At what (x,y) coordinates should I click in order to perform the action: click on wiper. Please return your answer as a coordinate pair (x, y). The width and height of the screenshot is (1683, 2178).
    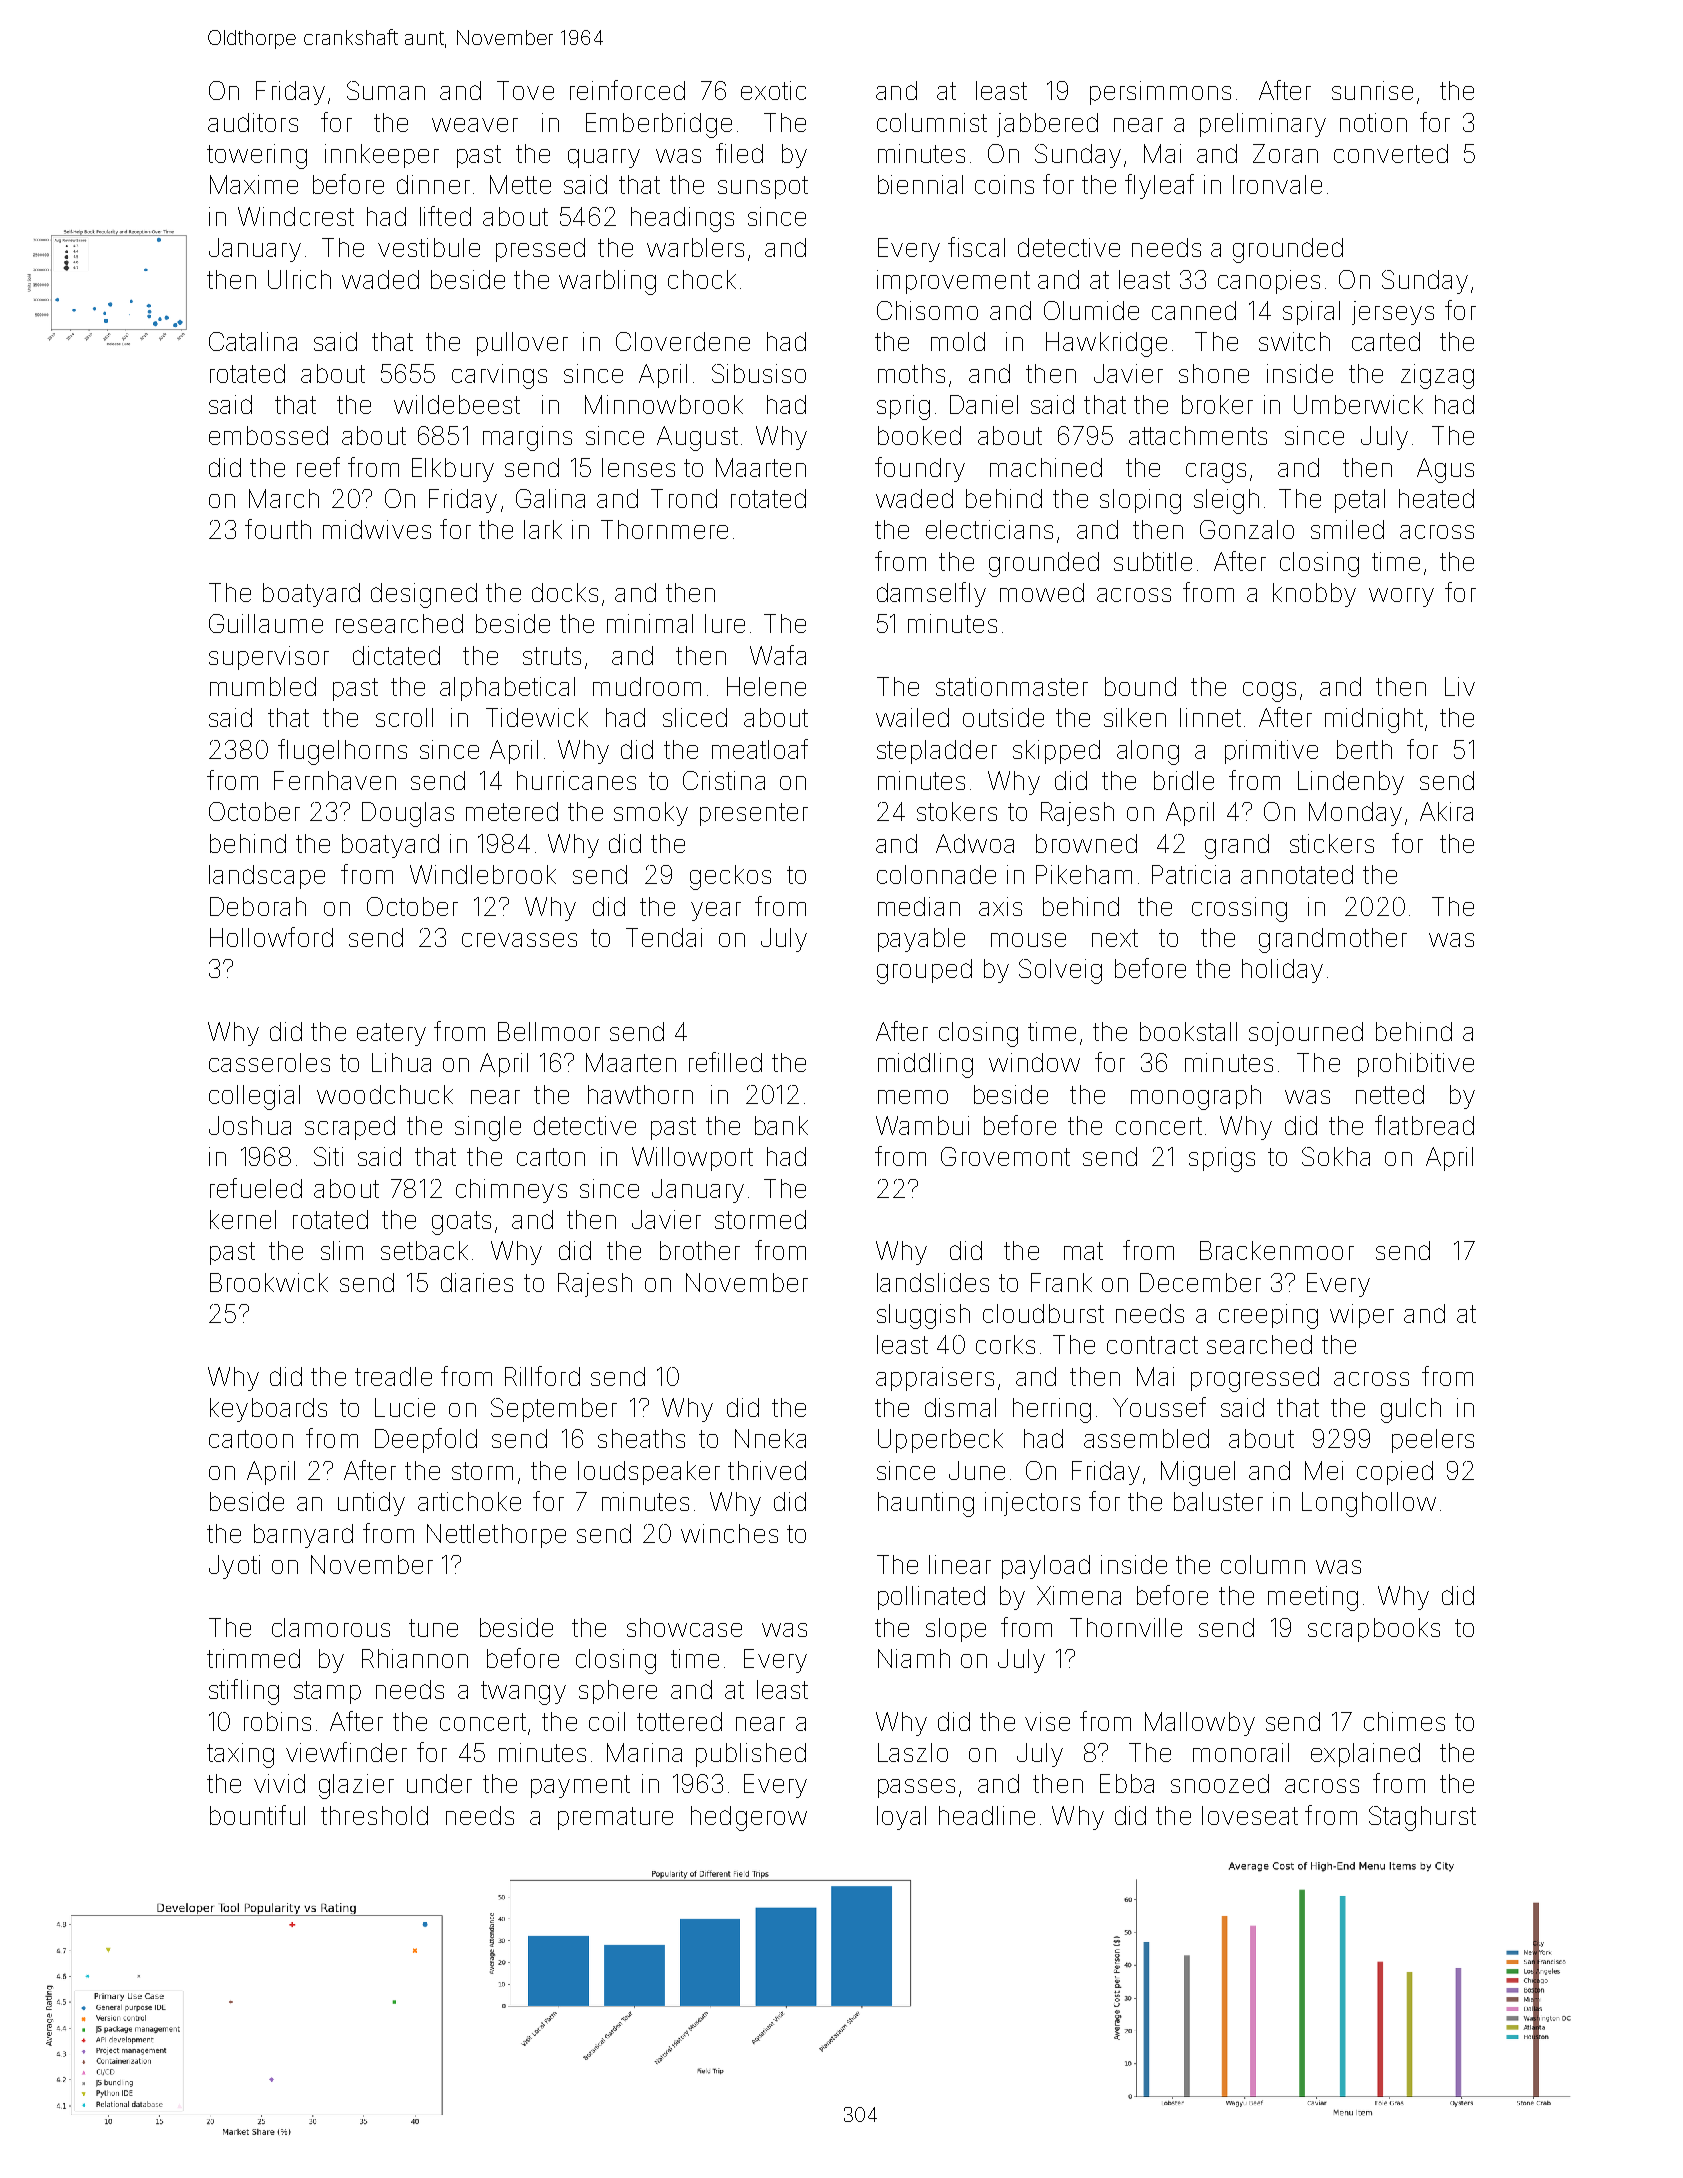
    Looking at the image, I should click on (1362, 1316).
